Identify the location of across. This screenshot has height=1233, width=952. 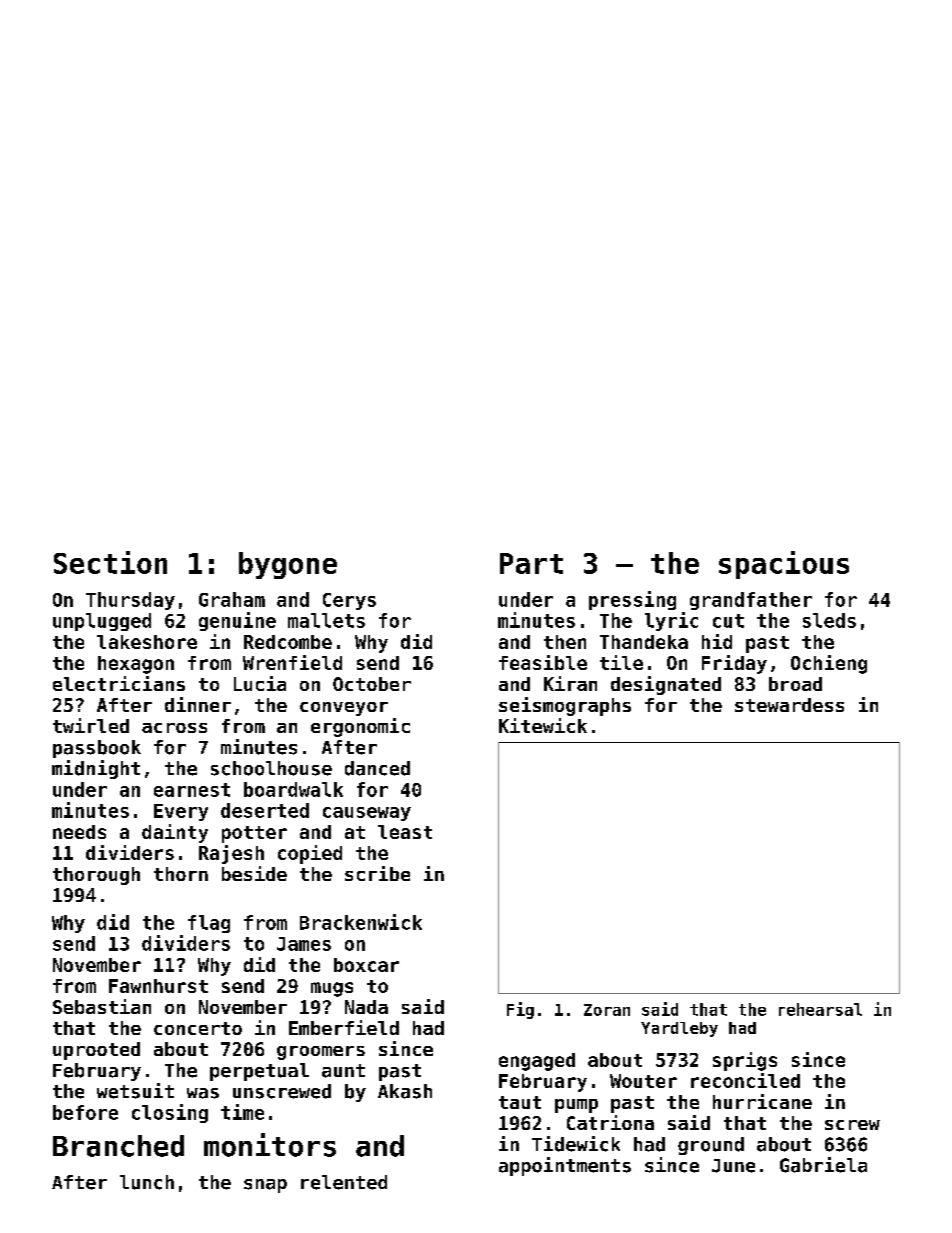
(174, 728).
